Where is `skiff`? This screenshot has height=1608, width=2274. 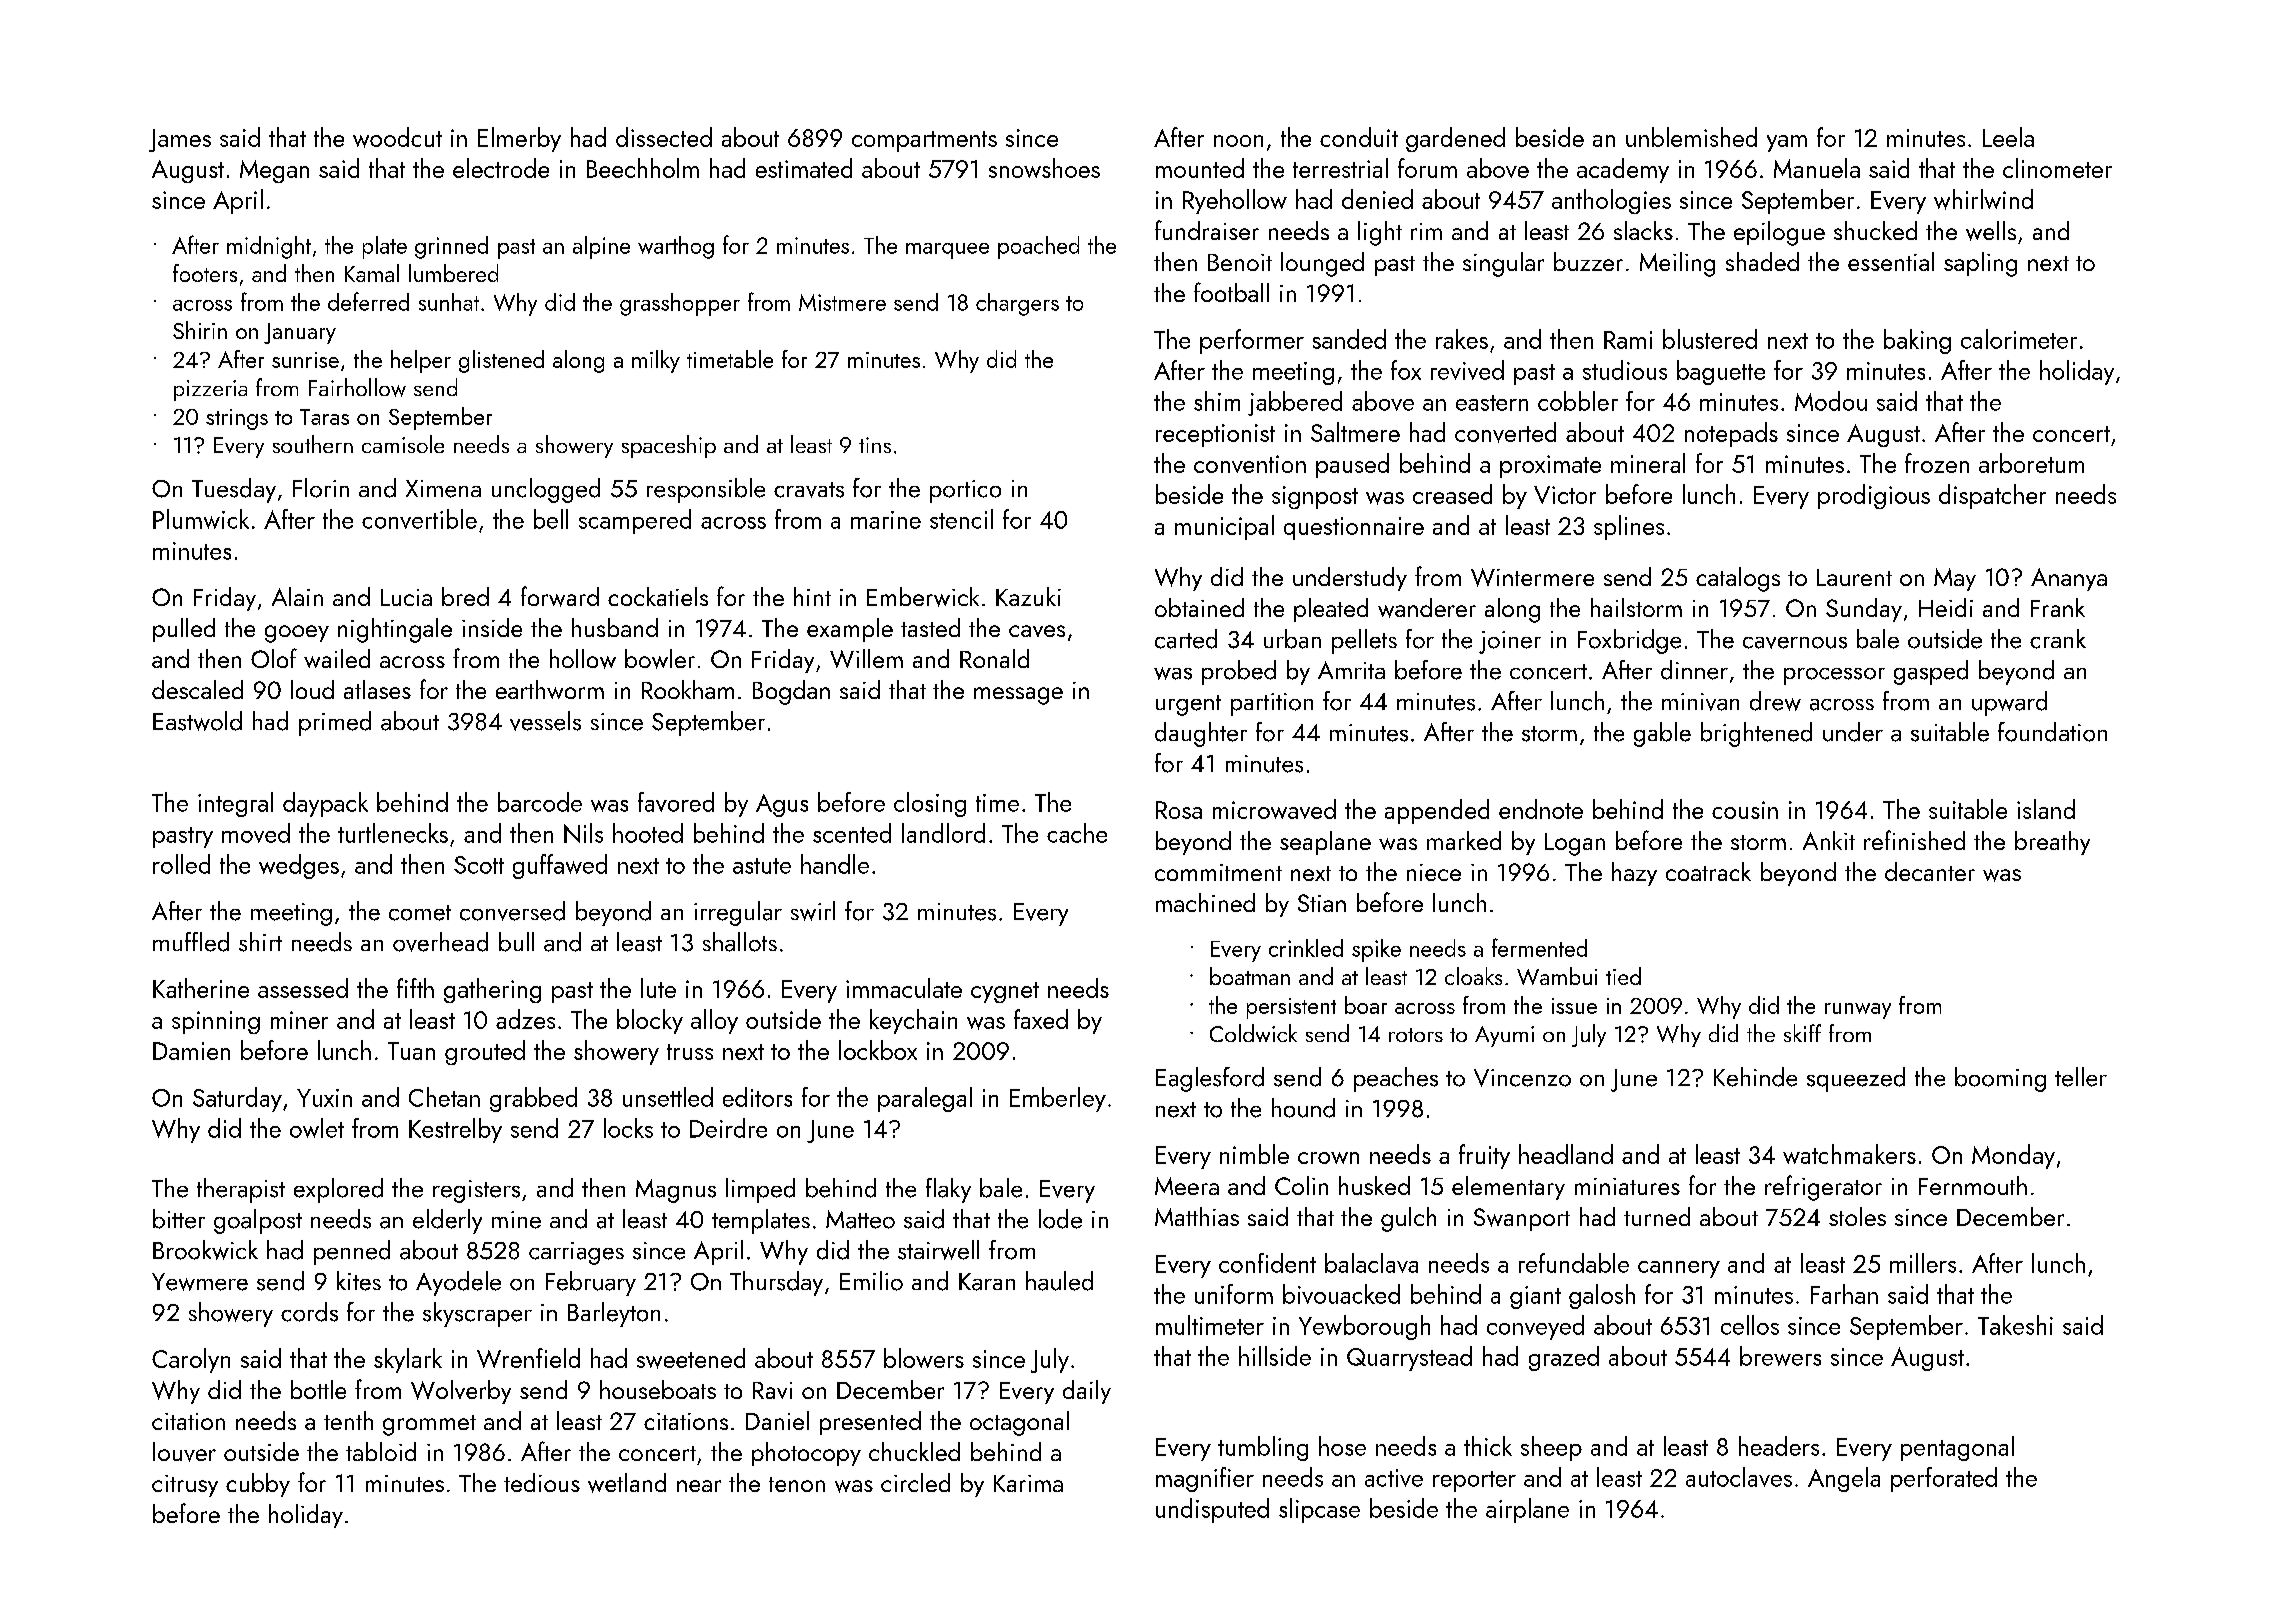 skiff is located at coordinates (1802, 1033).
